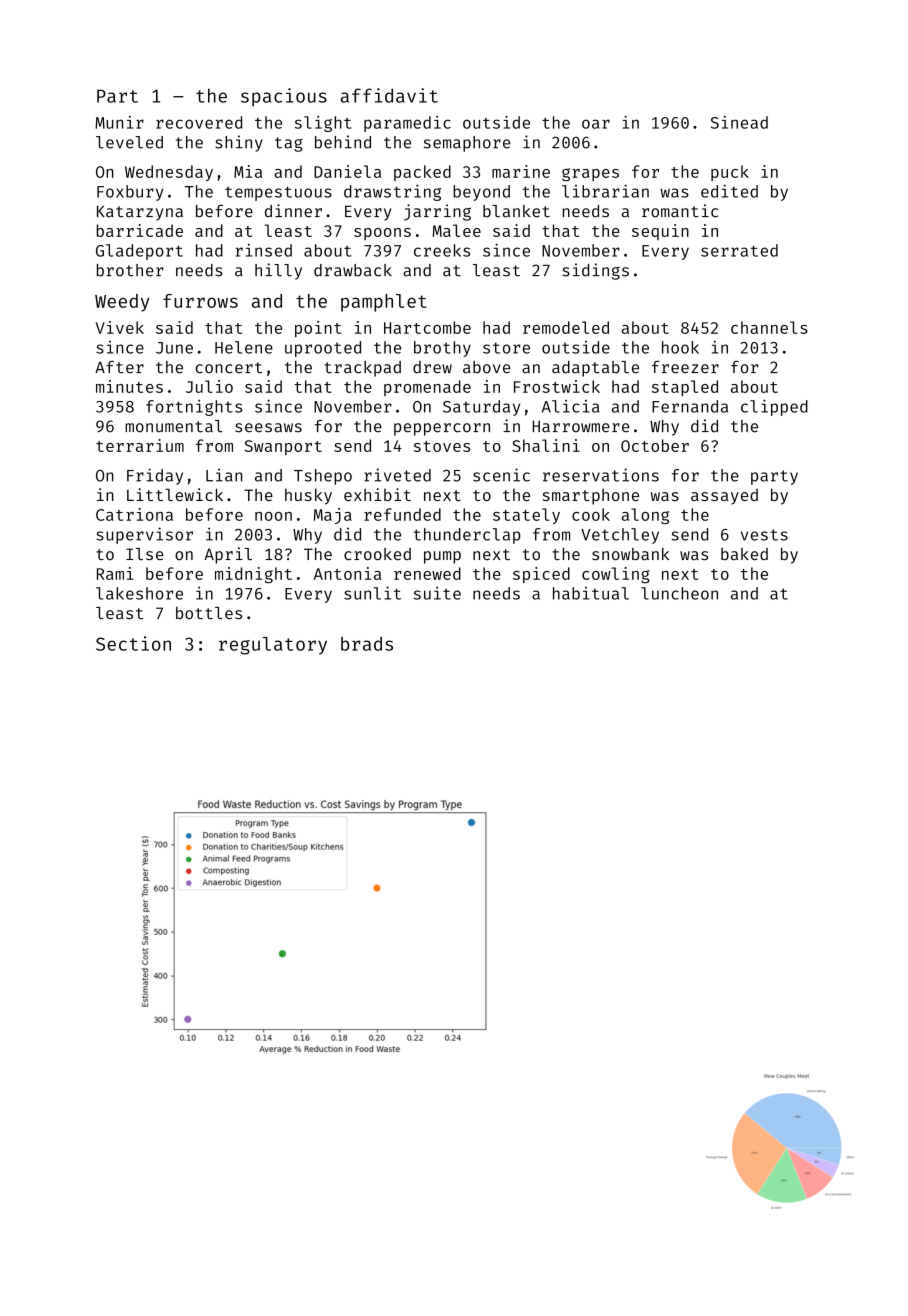 The width and height of the document is (908, 1316). What do you see at coordinates (194, 407) in the document?
I see `fortnights` at bounding box center [194, 407].
